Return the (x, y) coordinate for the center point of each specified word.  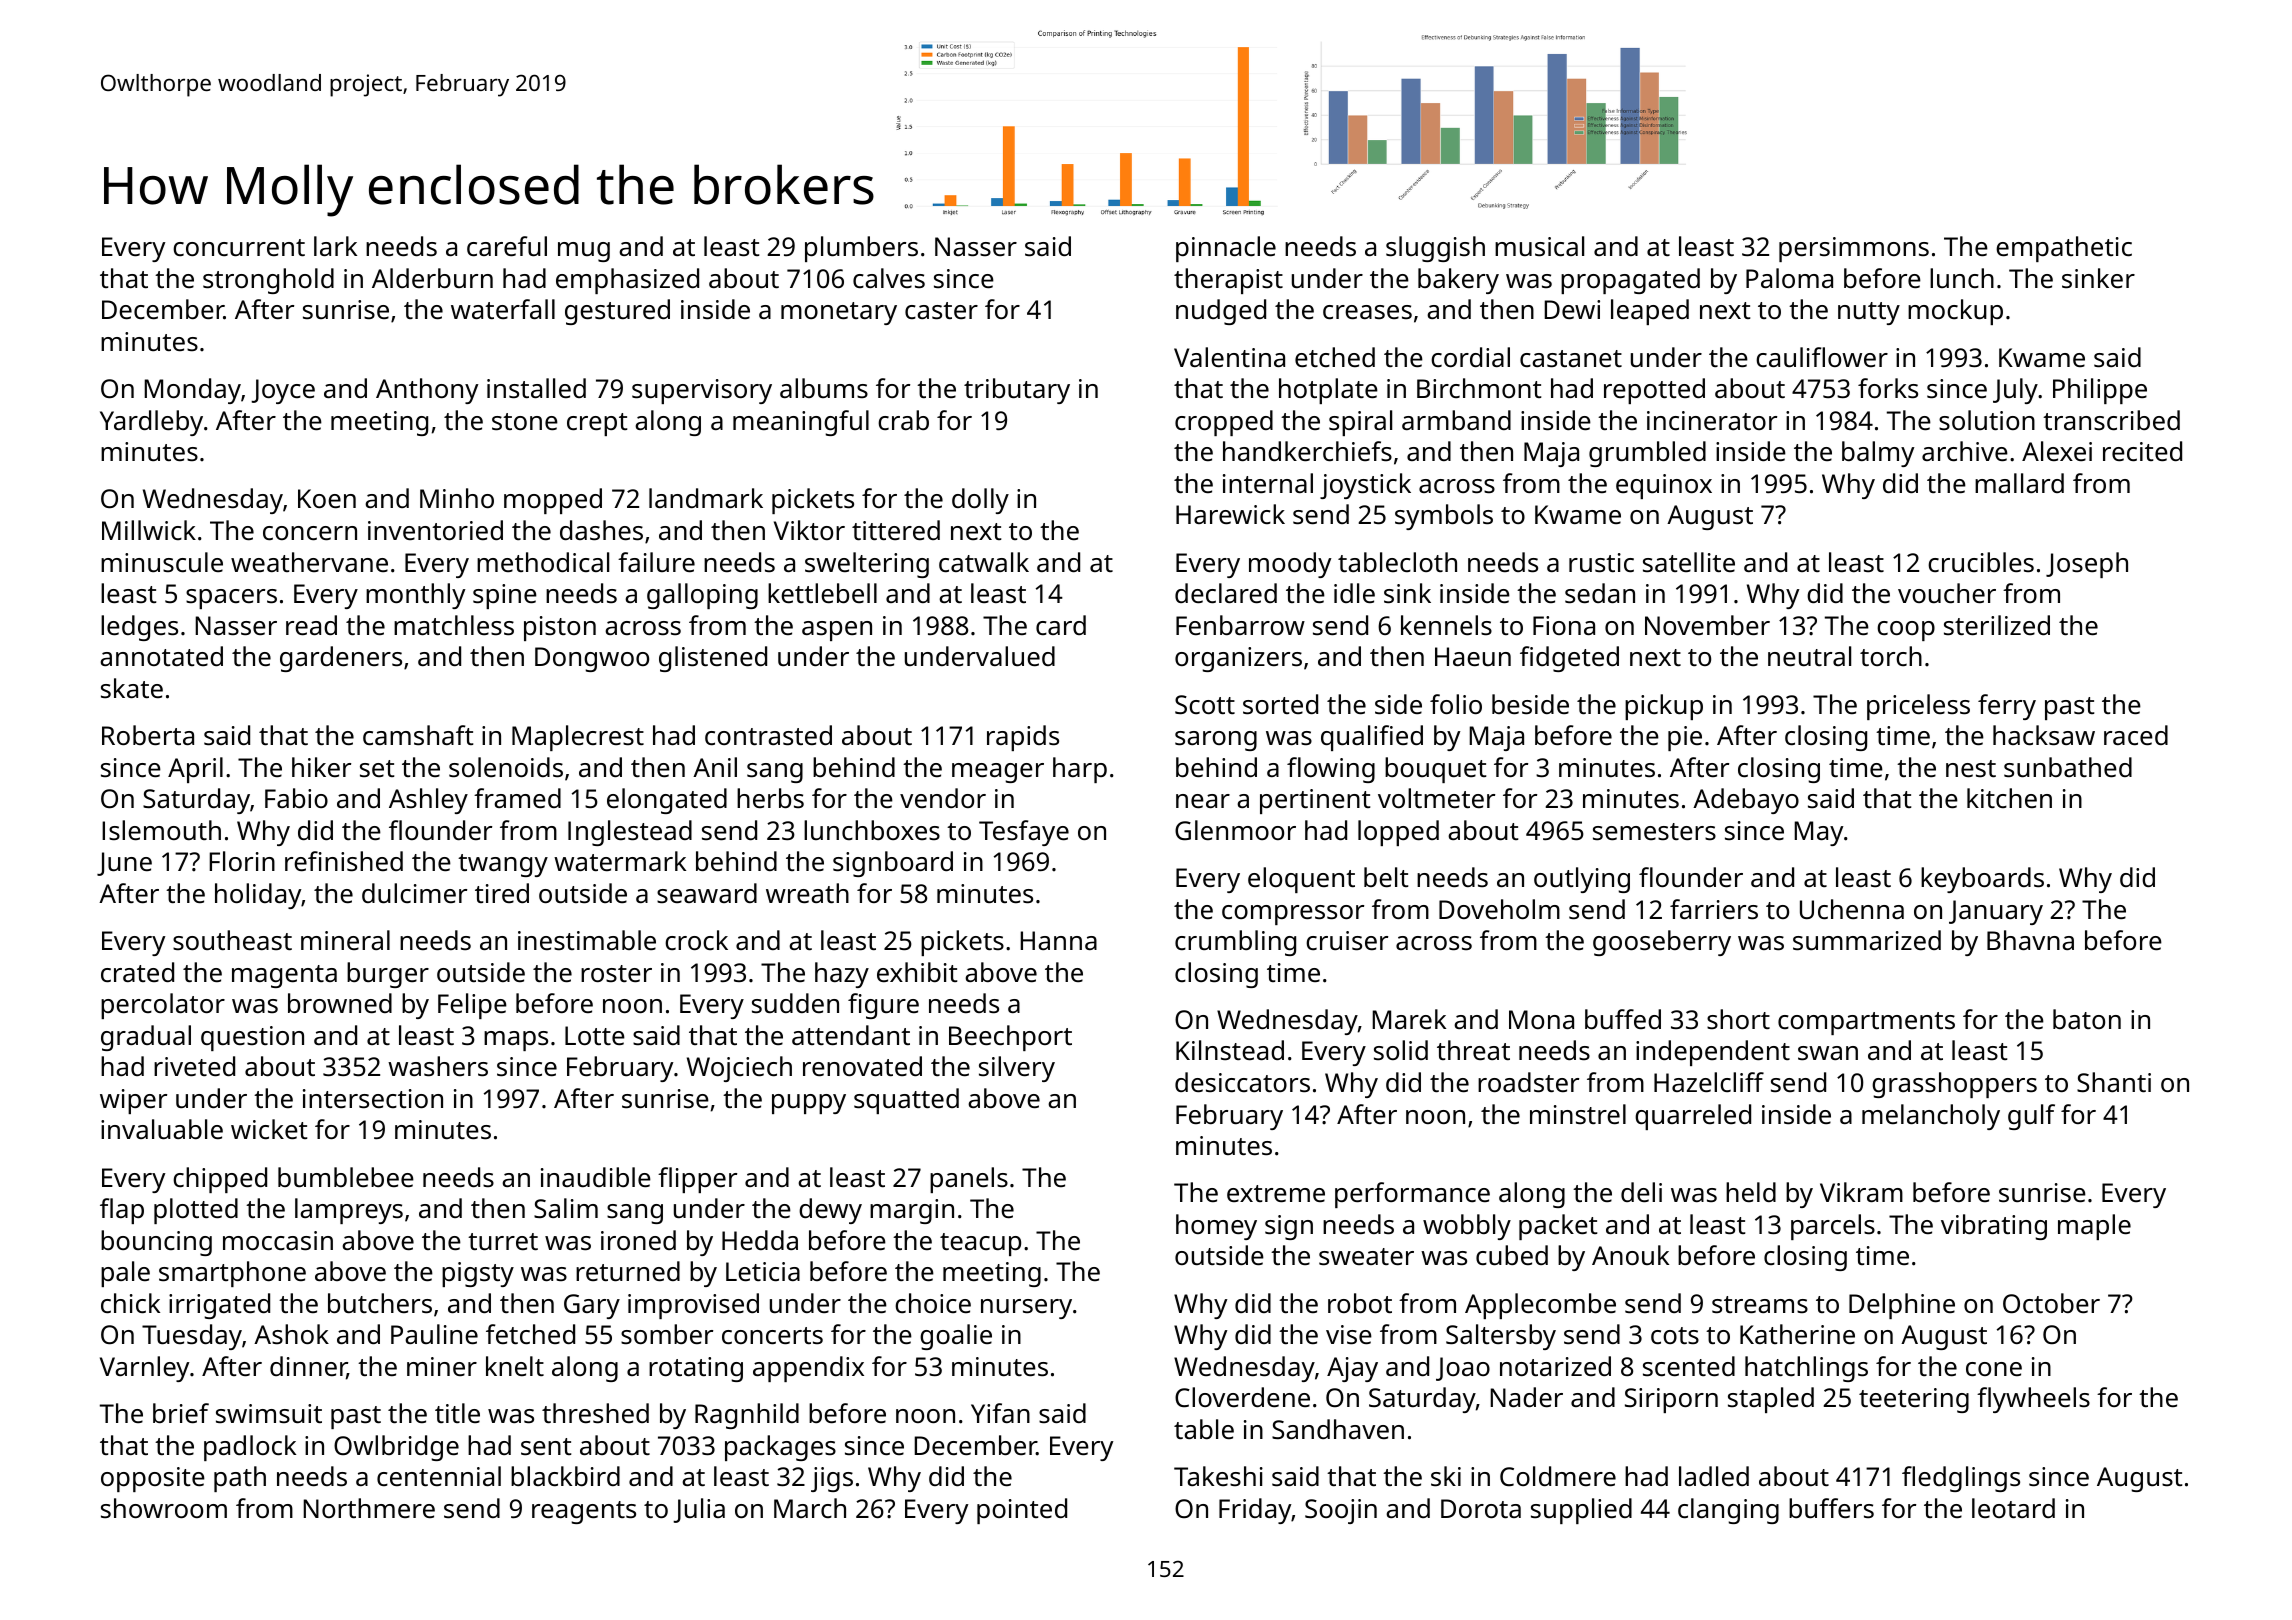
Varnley (144, 1369)
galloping (702, 596)
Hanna (1058, 940)
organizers (1238, 659)
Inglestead (630, 833)
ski (1446, 1476)
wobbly (1467, 1227)
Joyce (283, 391)
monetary (839, 313)
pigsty (478, 1274)
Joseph (2087, 565)
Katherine (1797, 1334)
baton (2087, 1019)
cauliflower (1822, 357)
